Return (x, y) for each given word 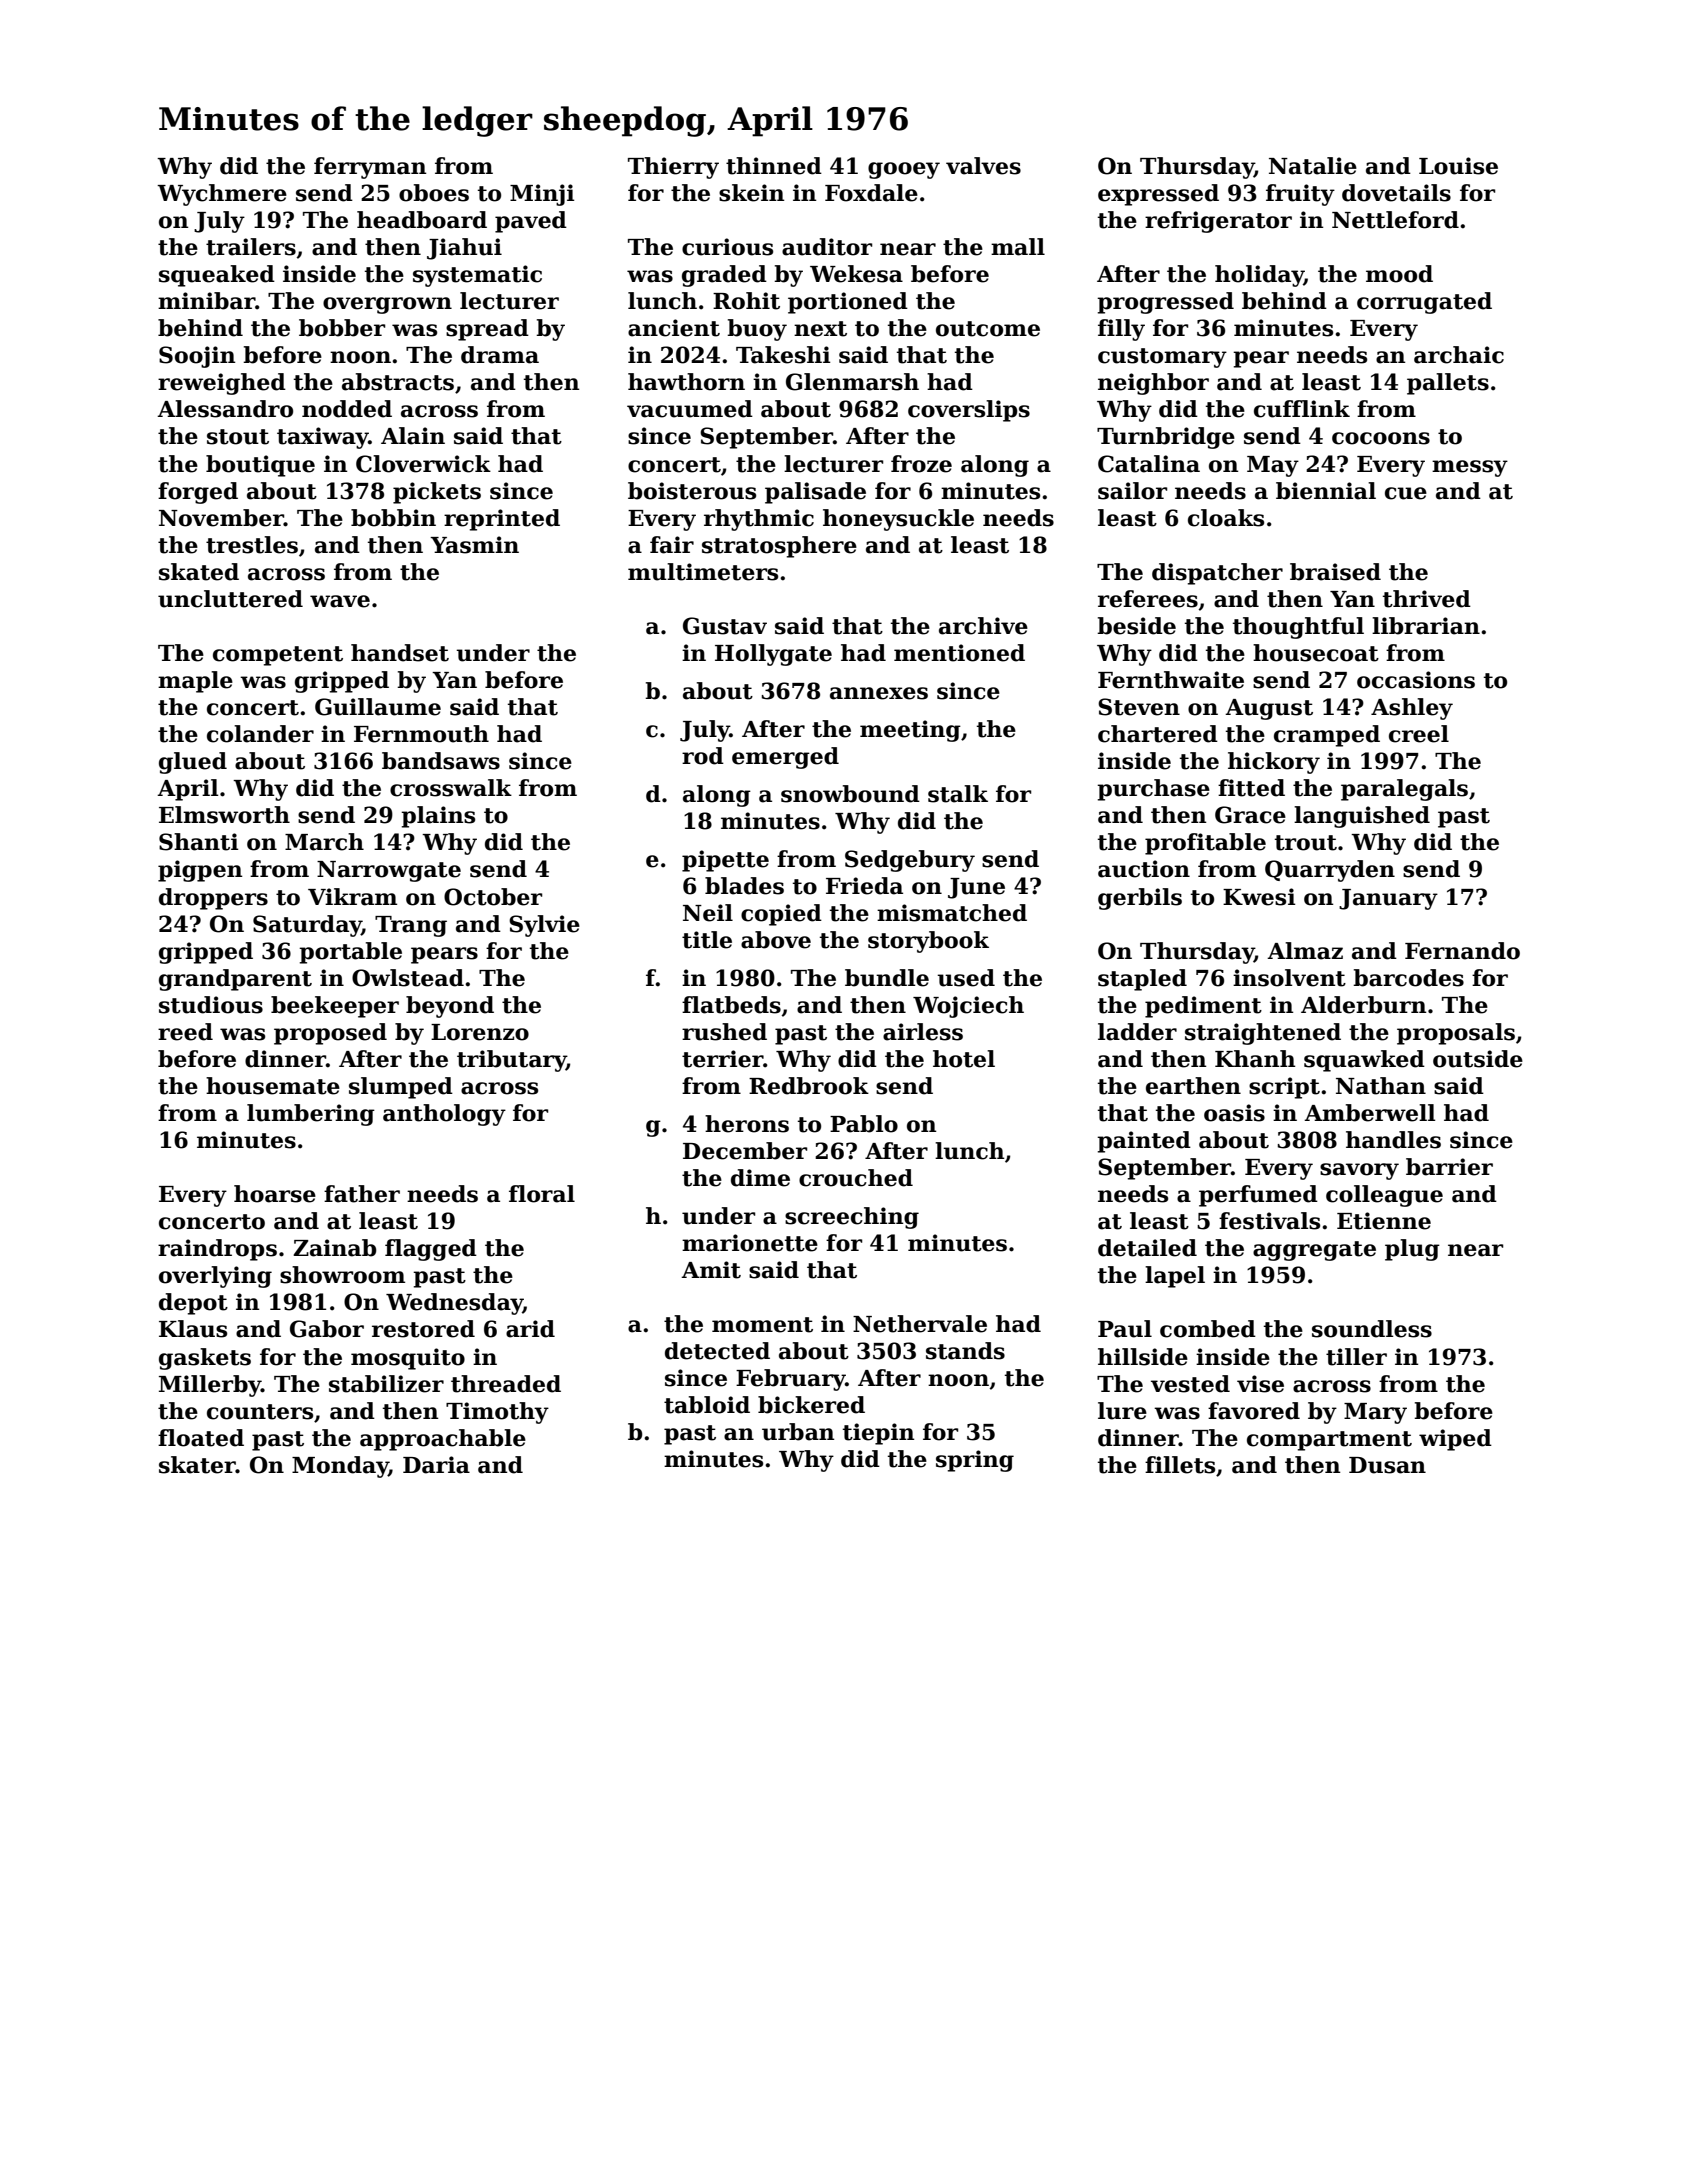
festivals (1269, 1221)
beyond (450, 1007)
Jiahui (464, 249)
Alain (413, 436)
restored (423, 1329)
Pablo (864, 1124)
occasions (1416, 680)
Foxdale (871, 193)
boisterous (692, 491)
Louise (1458, 166)
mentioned (959, 653)
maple (195, 682)
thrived (1427, 599)
